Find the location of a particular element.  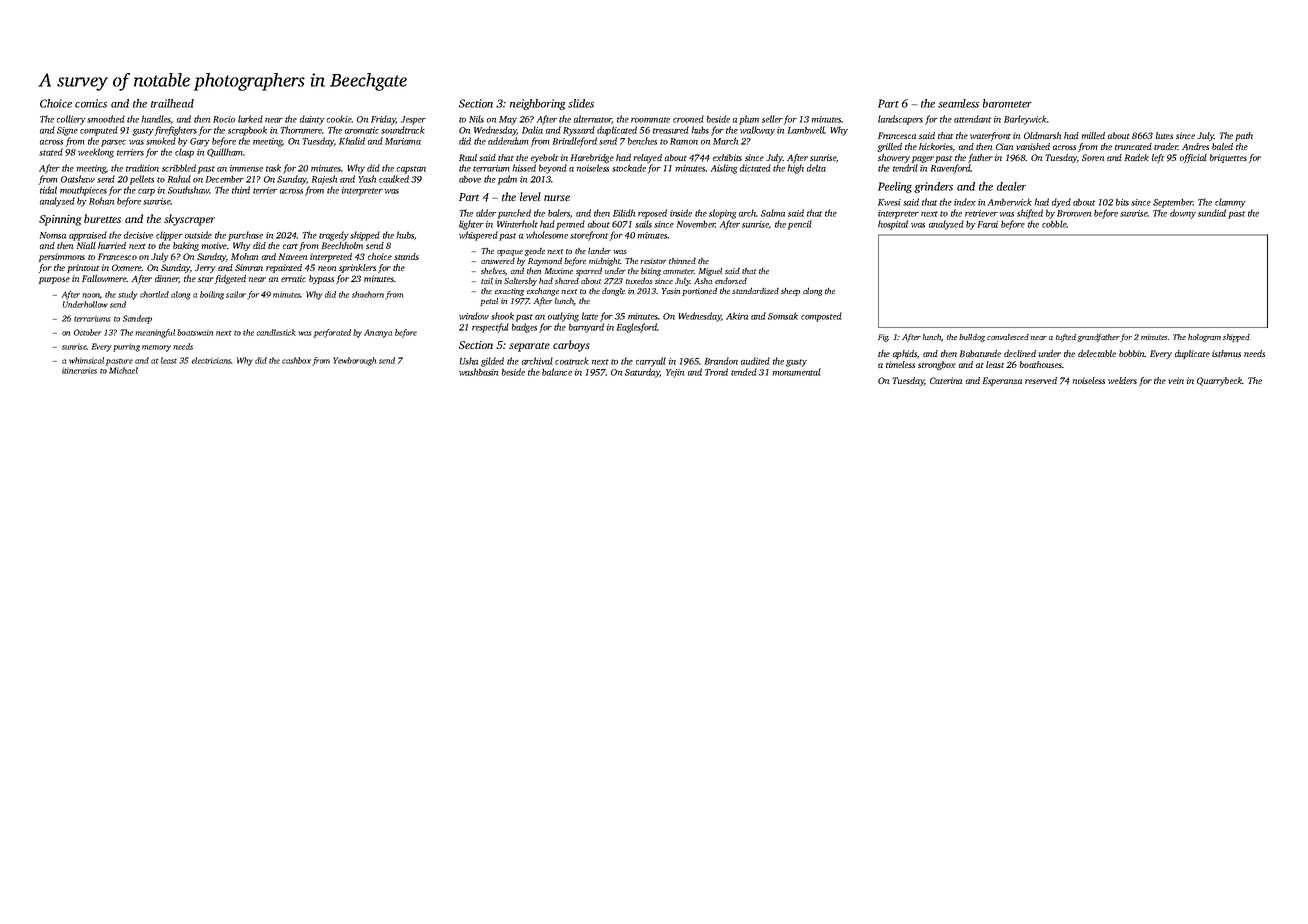

barometer is located at coordinates (1007, 103).
